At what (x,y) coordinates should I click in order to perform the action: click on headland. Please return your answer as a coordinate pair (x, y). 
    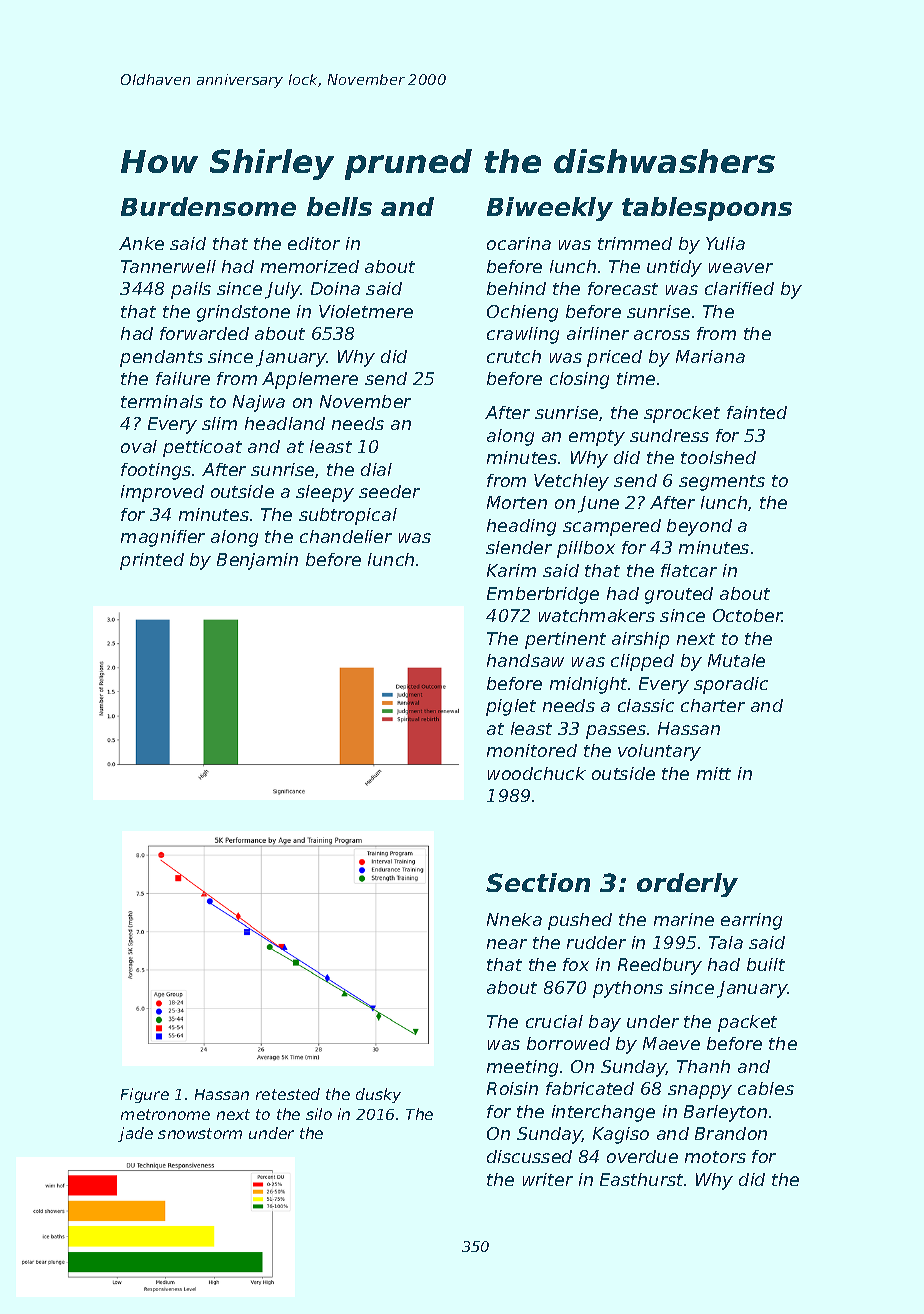
    Looking at the image, I should click on (285, 423).
